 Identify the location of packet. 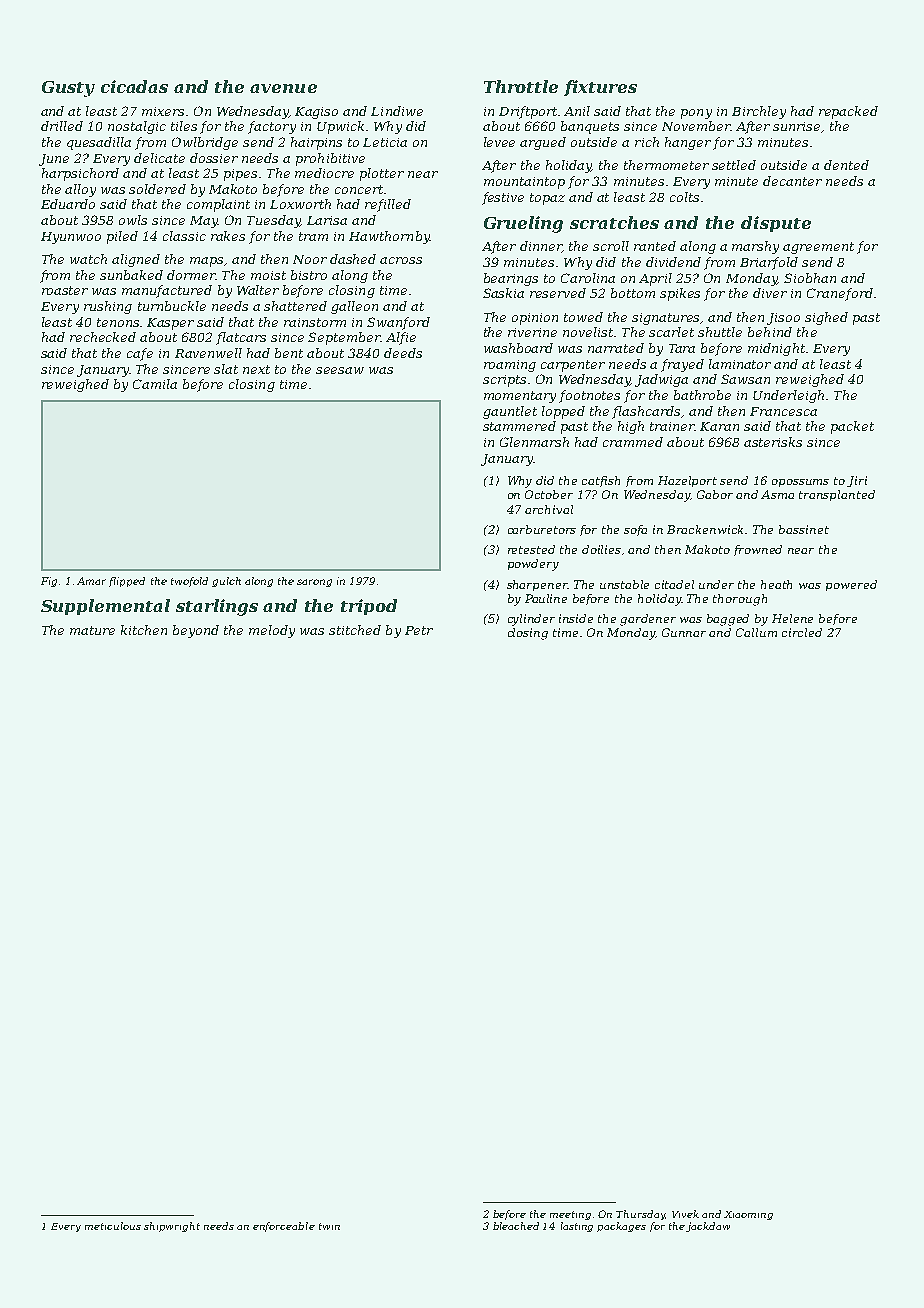
(852, 427).
